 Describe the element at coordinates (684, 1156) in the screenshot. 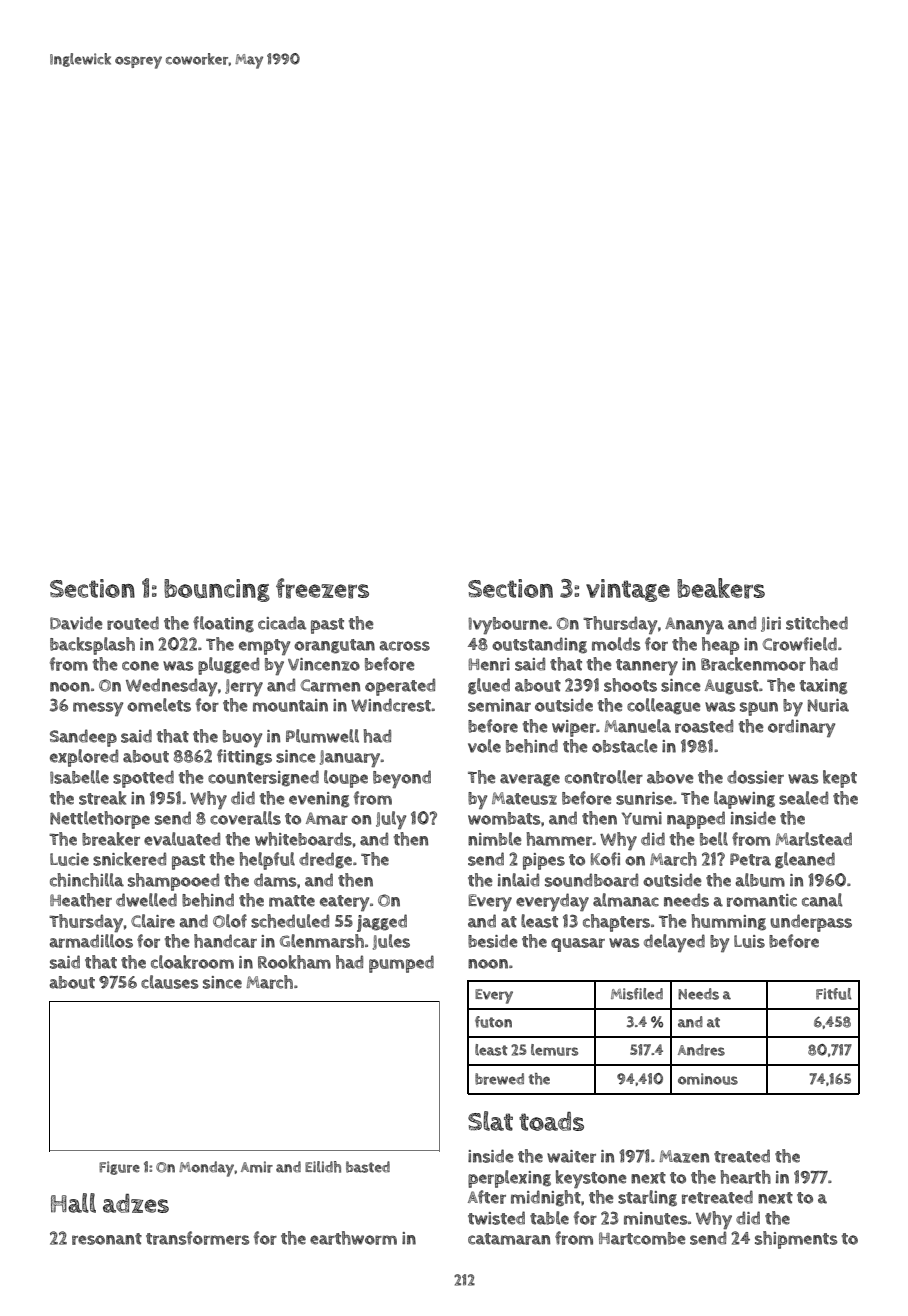

I see `Mazen` at that location.
